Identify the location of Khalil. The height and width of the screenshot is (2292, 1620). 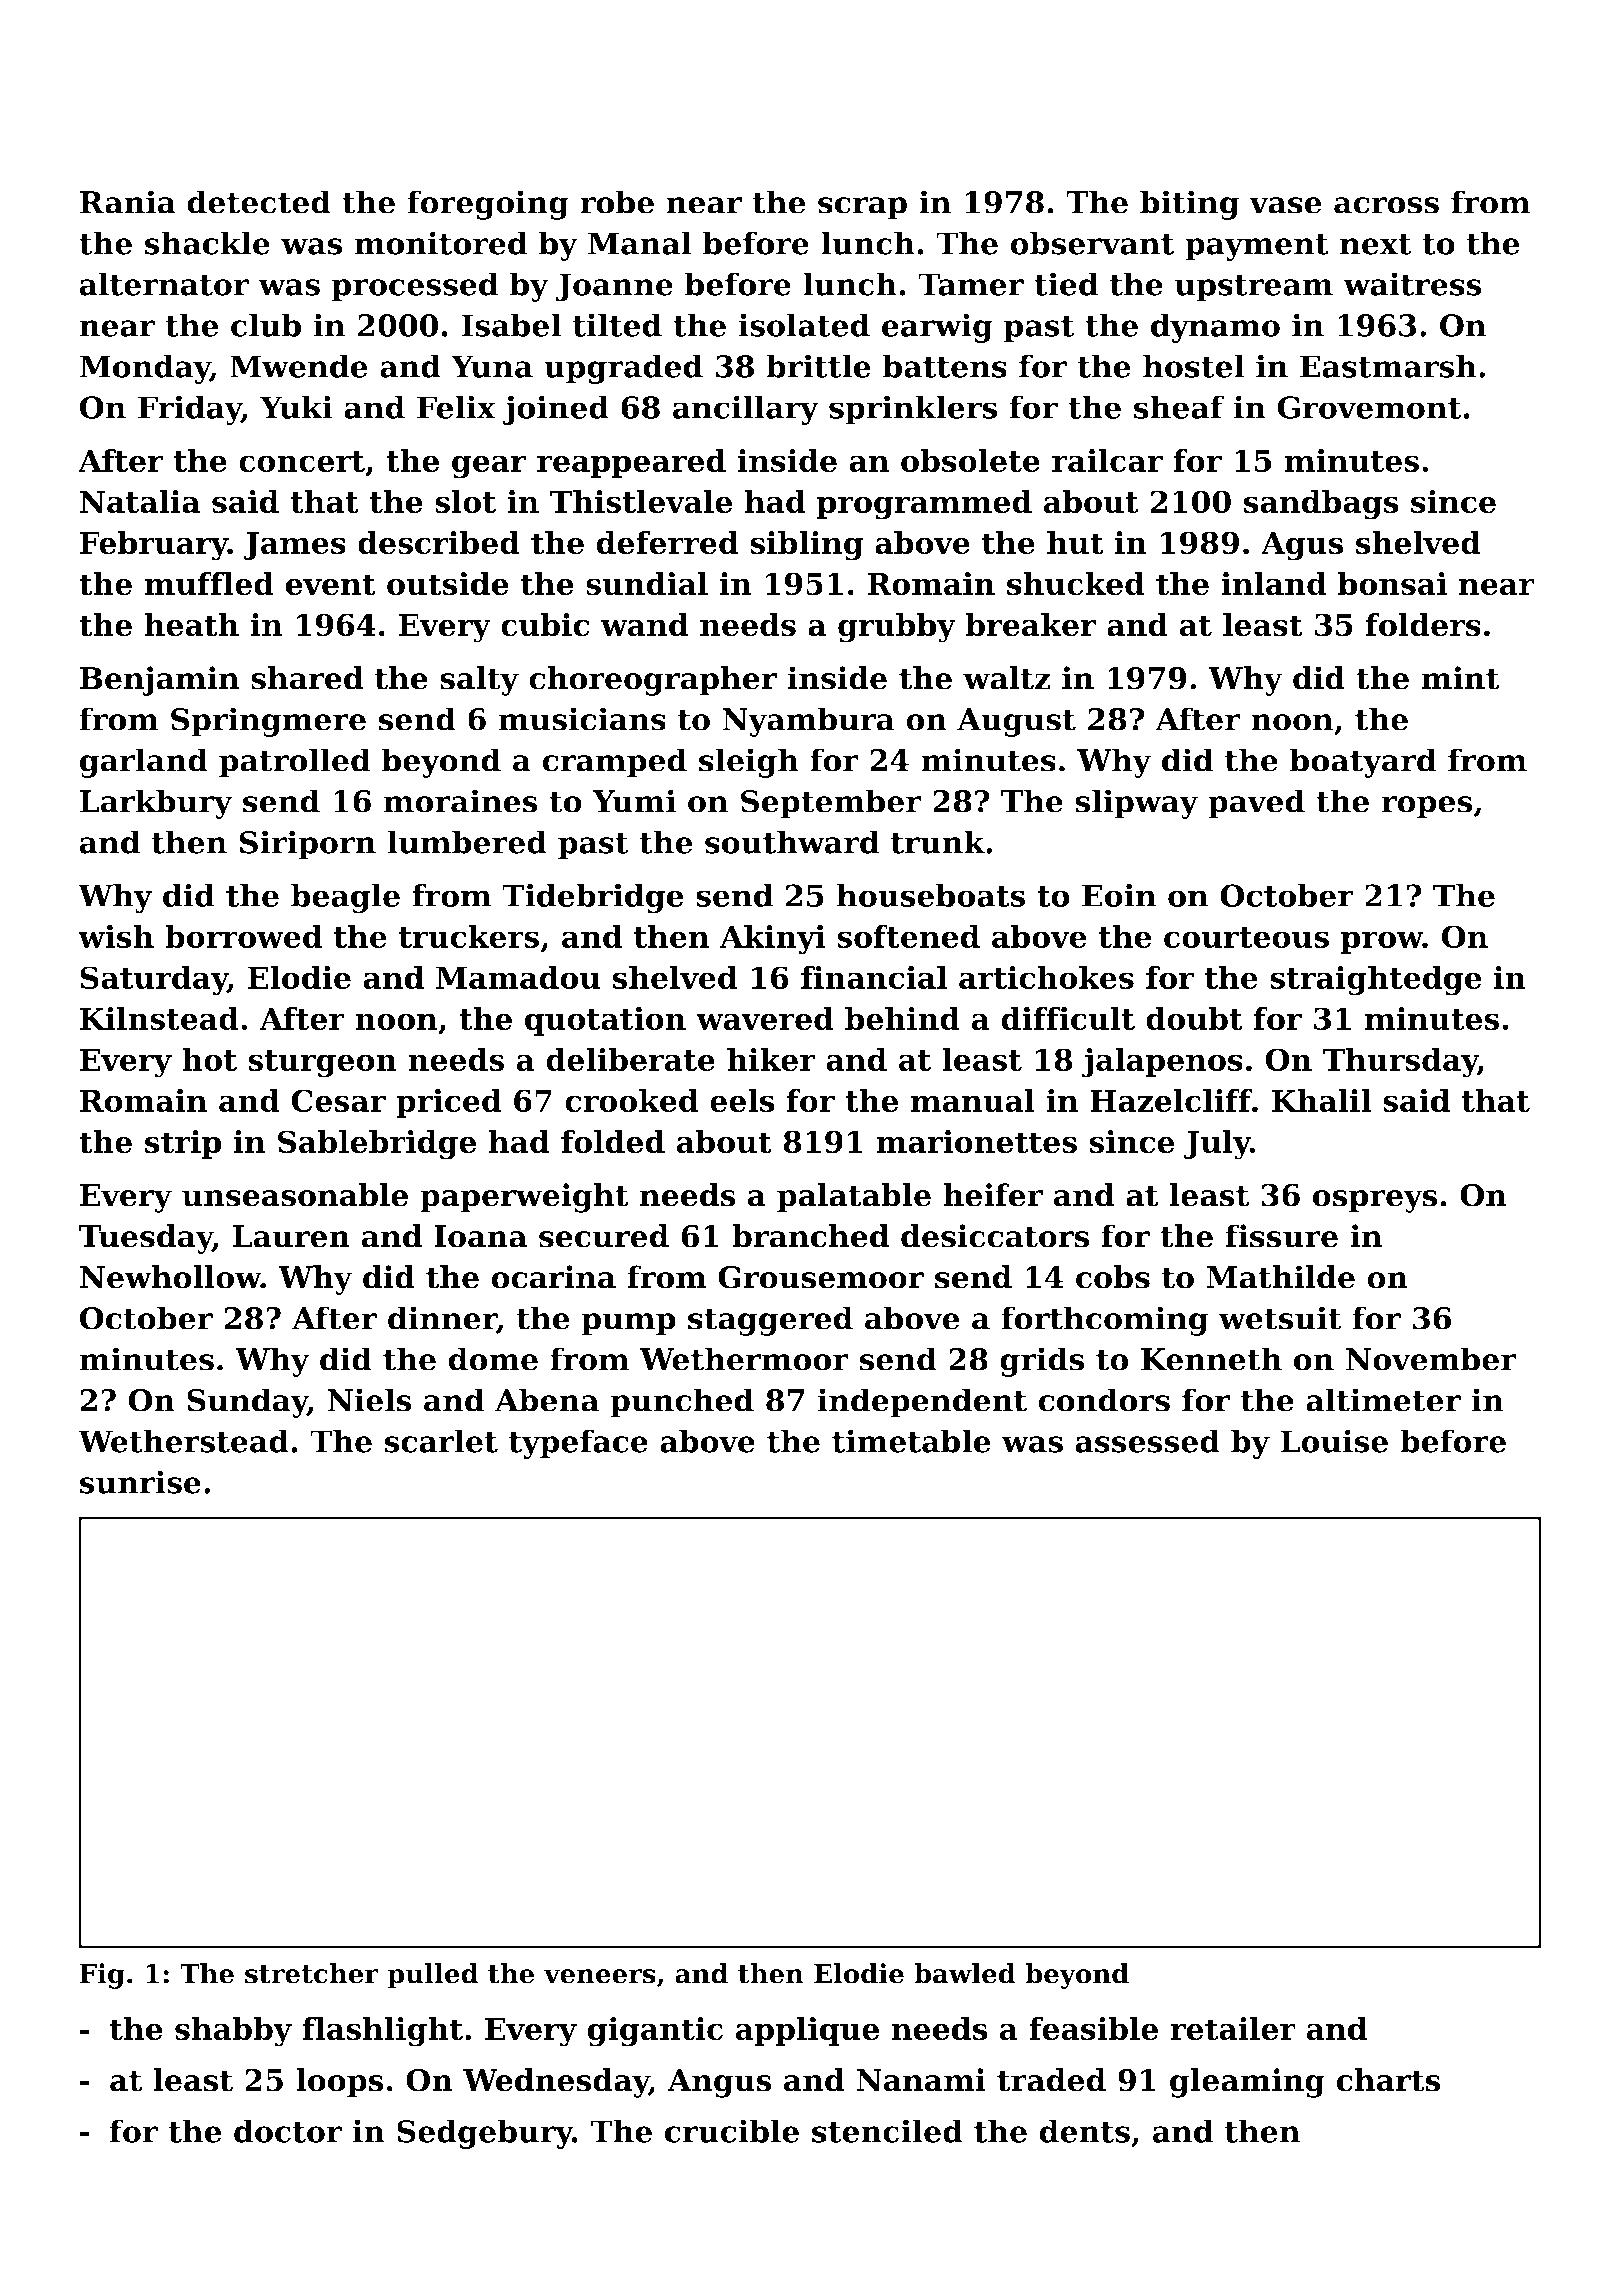
(1321, 1100).
